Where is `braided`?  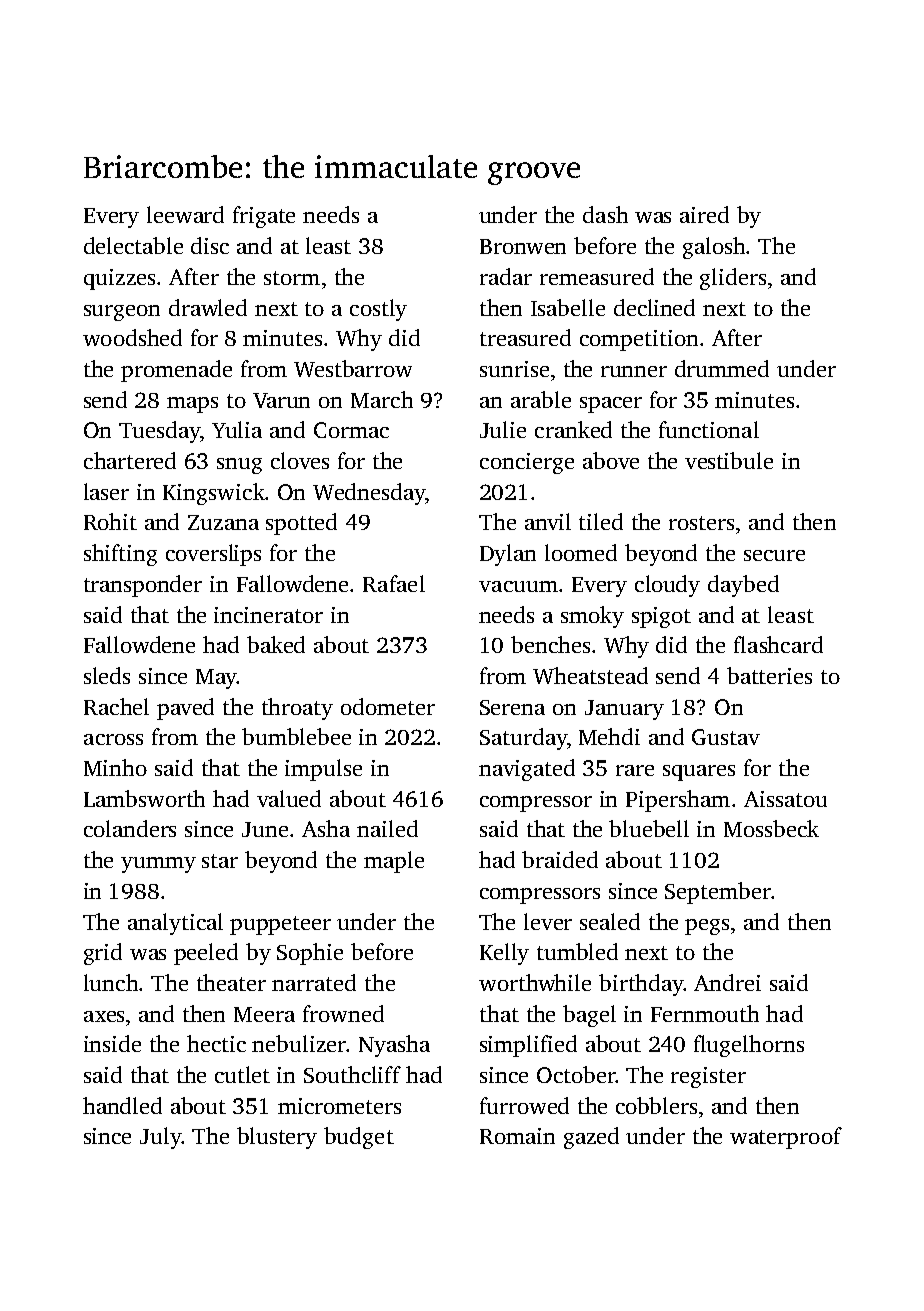 braided is located at coordinates (560, 859).
